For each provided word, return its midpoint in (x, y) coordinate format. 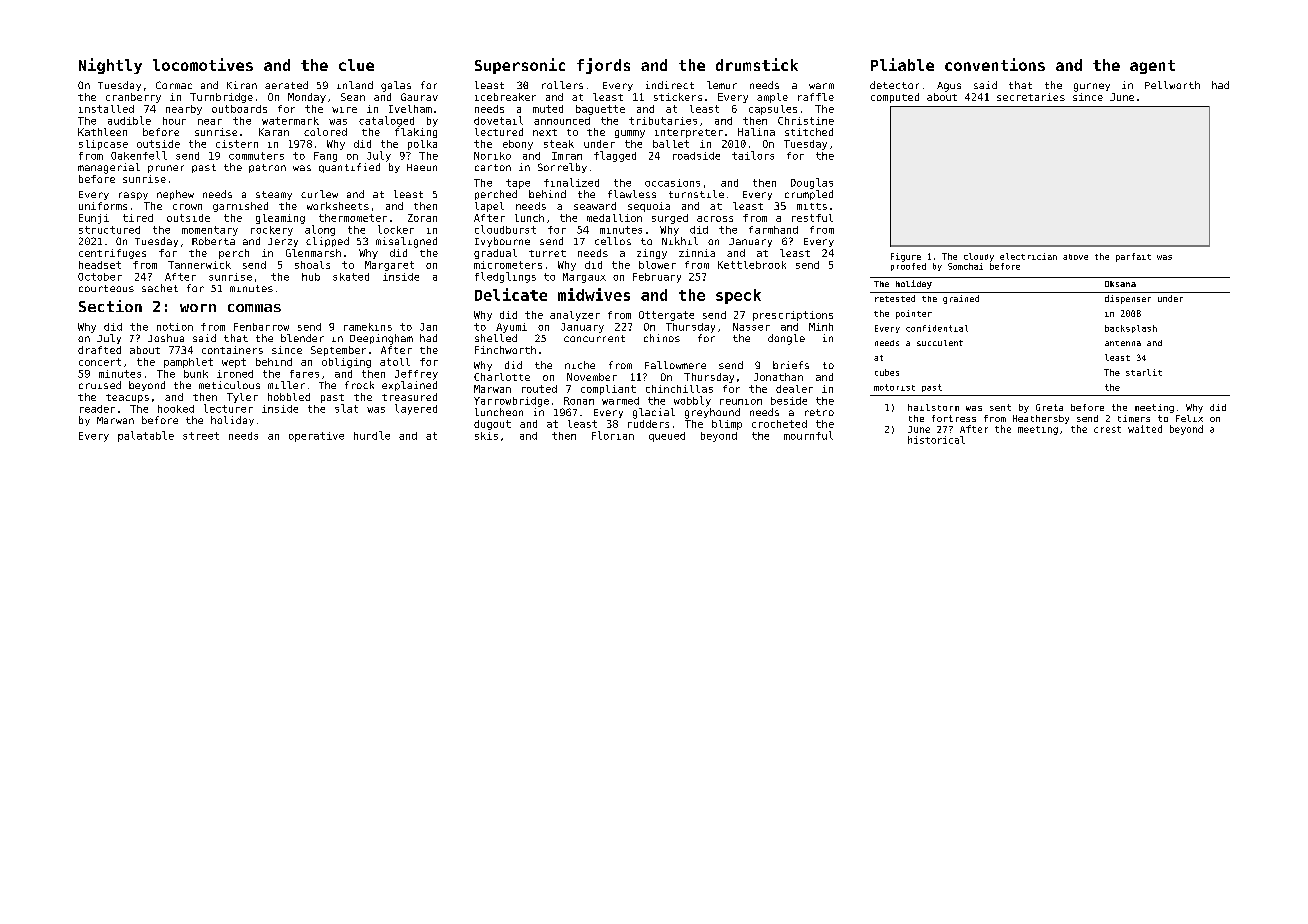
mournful (808, 435)
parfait (1133, 257)
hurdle (372, 435)
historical (936, 440)
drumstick (757, 64)
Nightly (110, 66)
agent (1152, 67)
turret (547, 253)
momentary (210, 231)
